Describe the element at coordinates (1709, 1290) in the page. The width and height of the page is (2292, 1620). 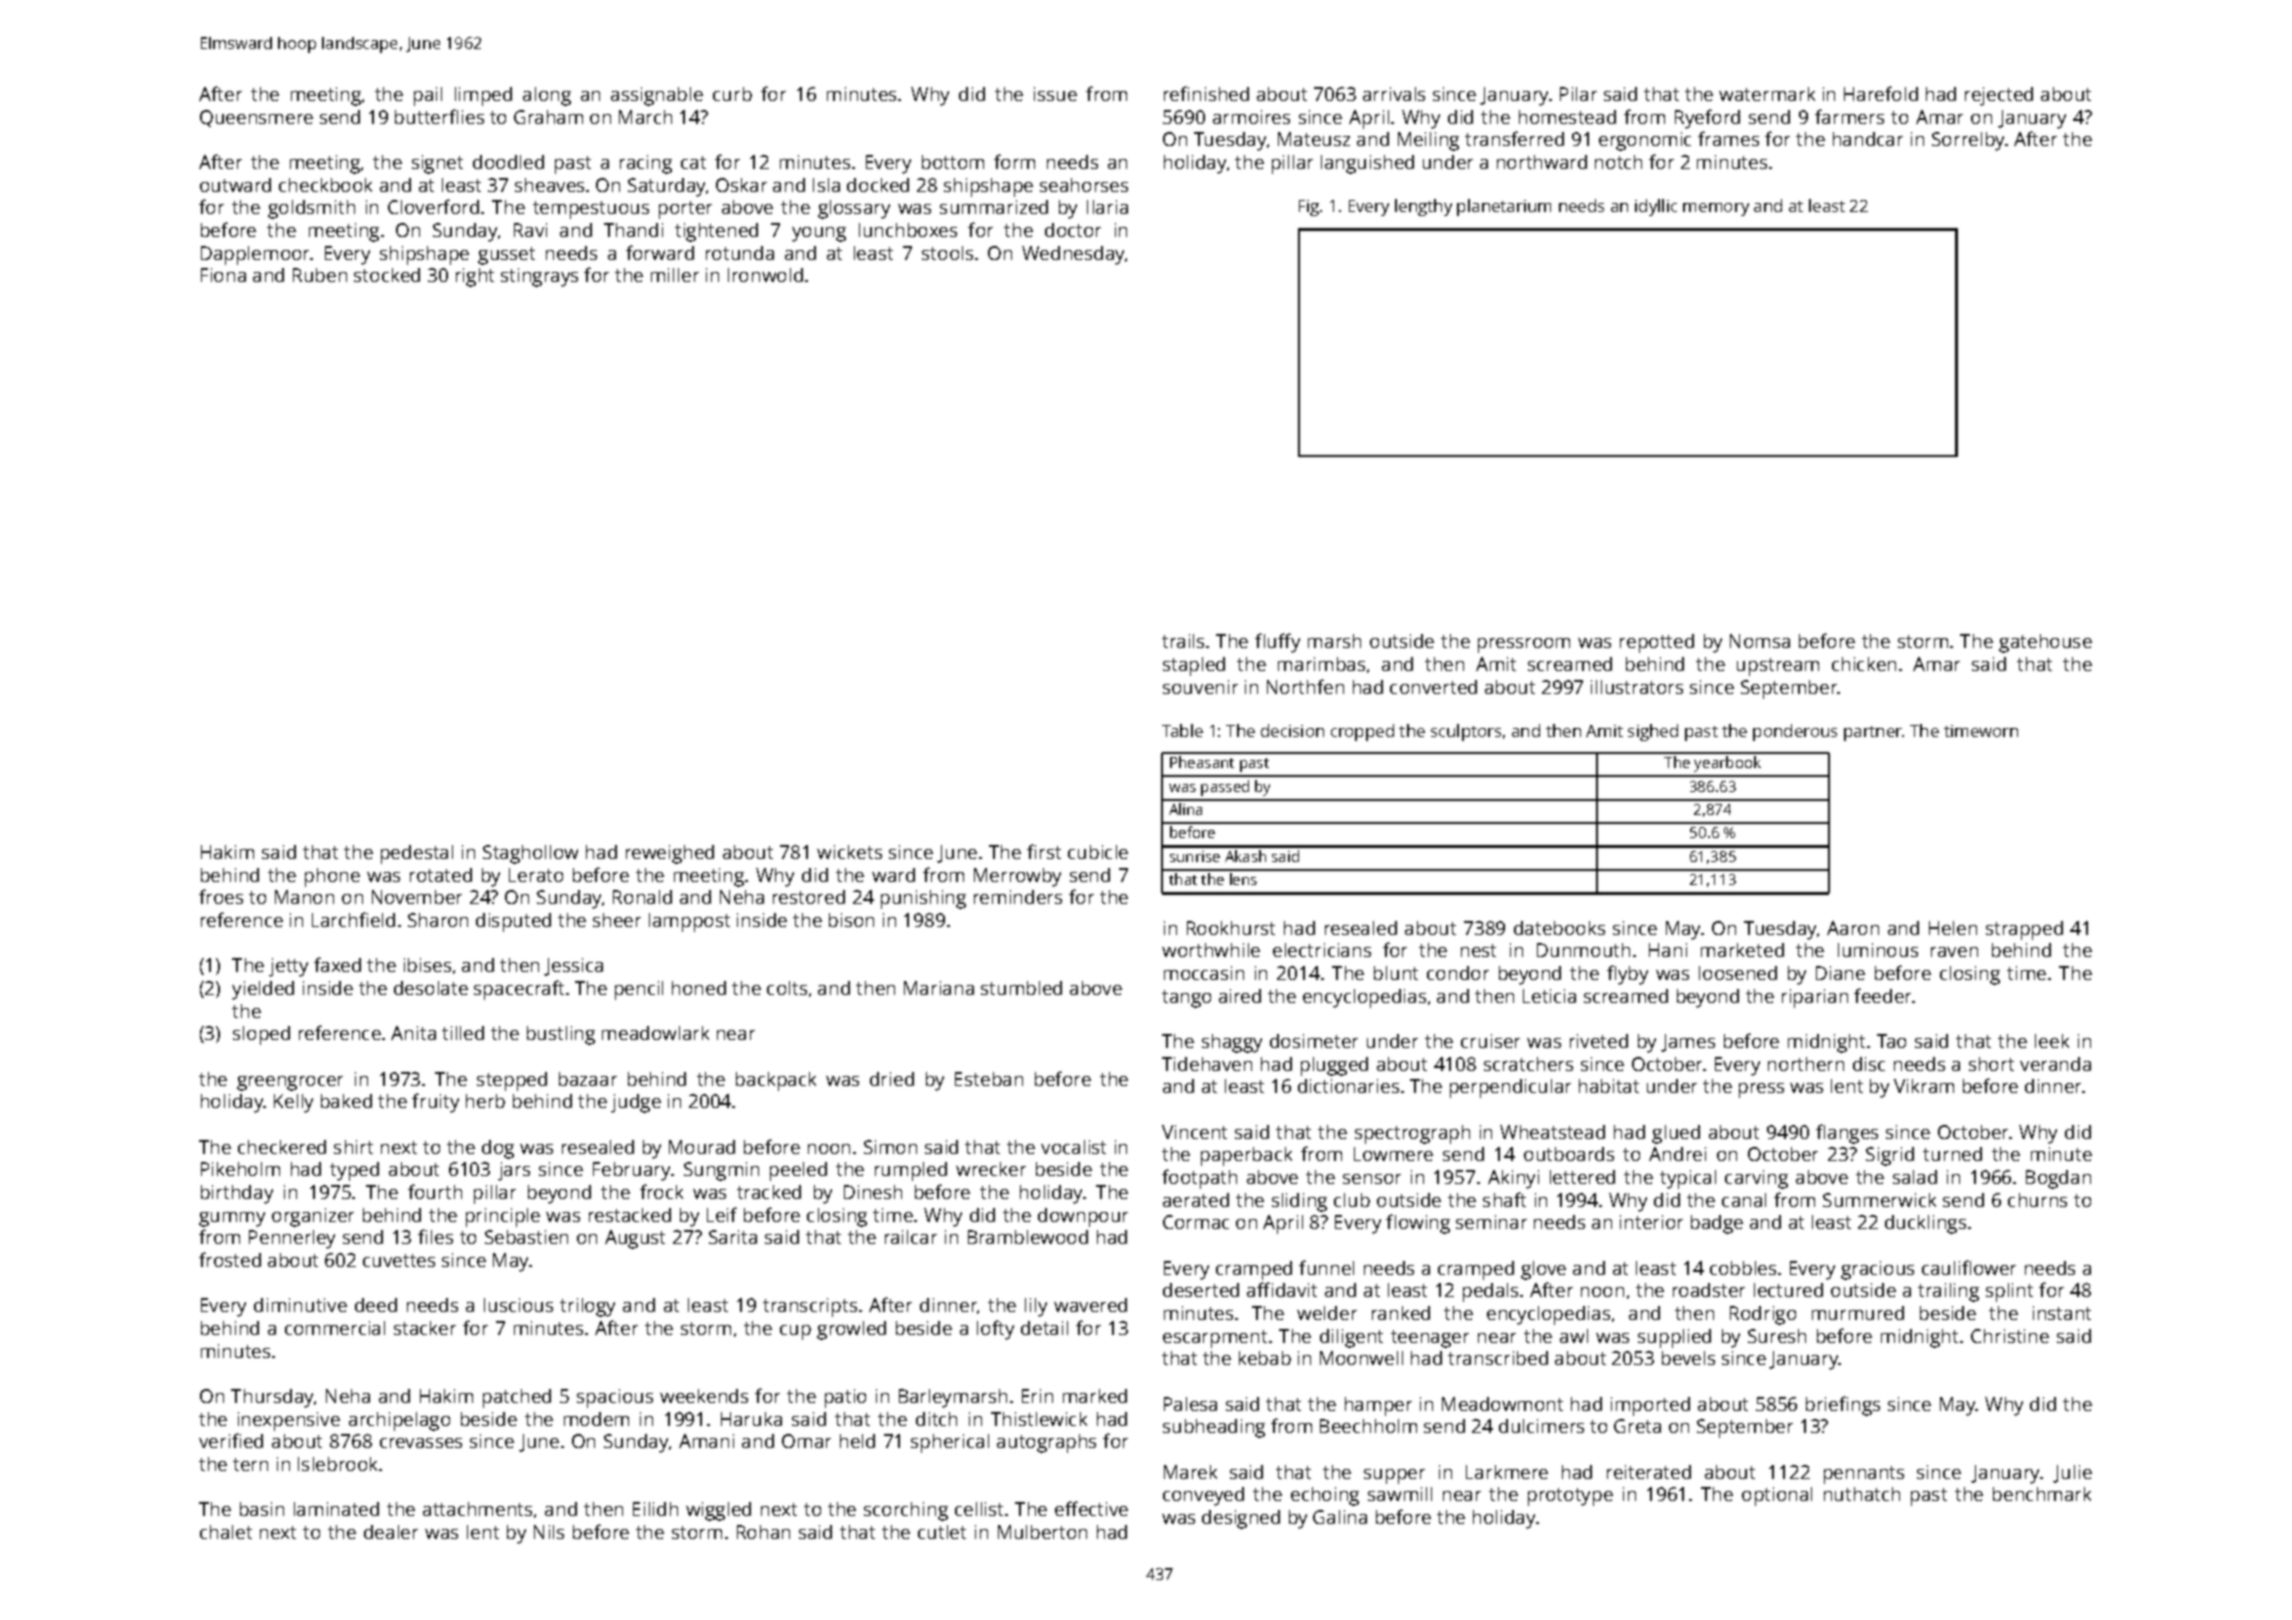
I see `roadster` at that location.
